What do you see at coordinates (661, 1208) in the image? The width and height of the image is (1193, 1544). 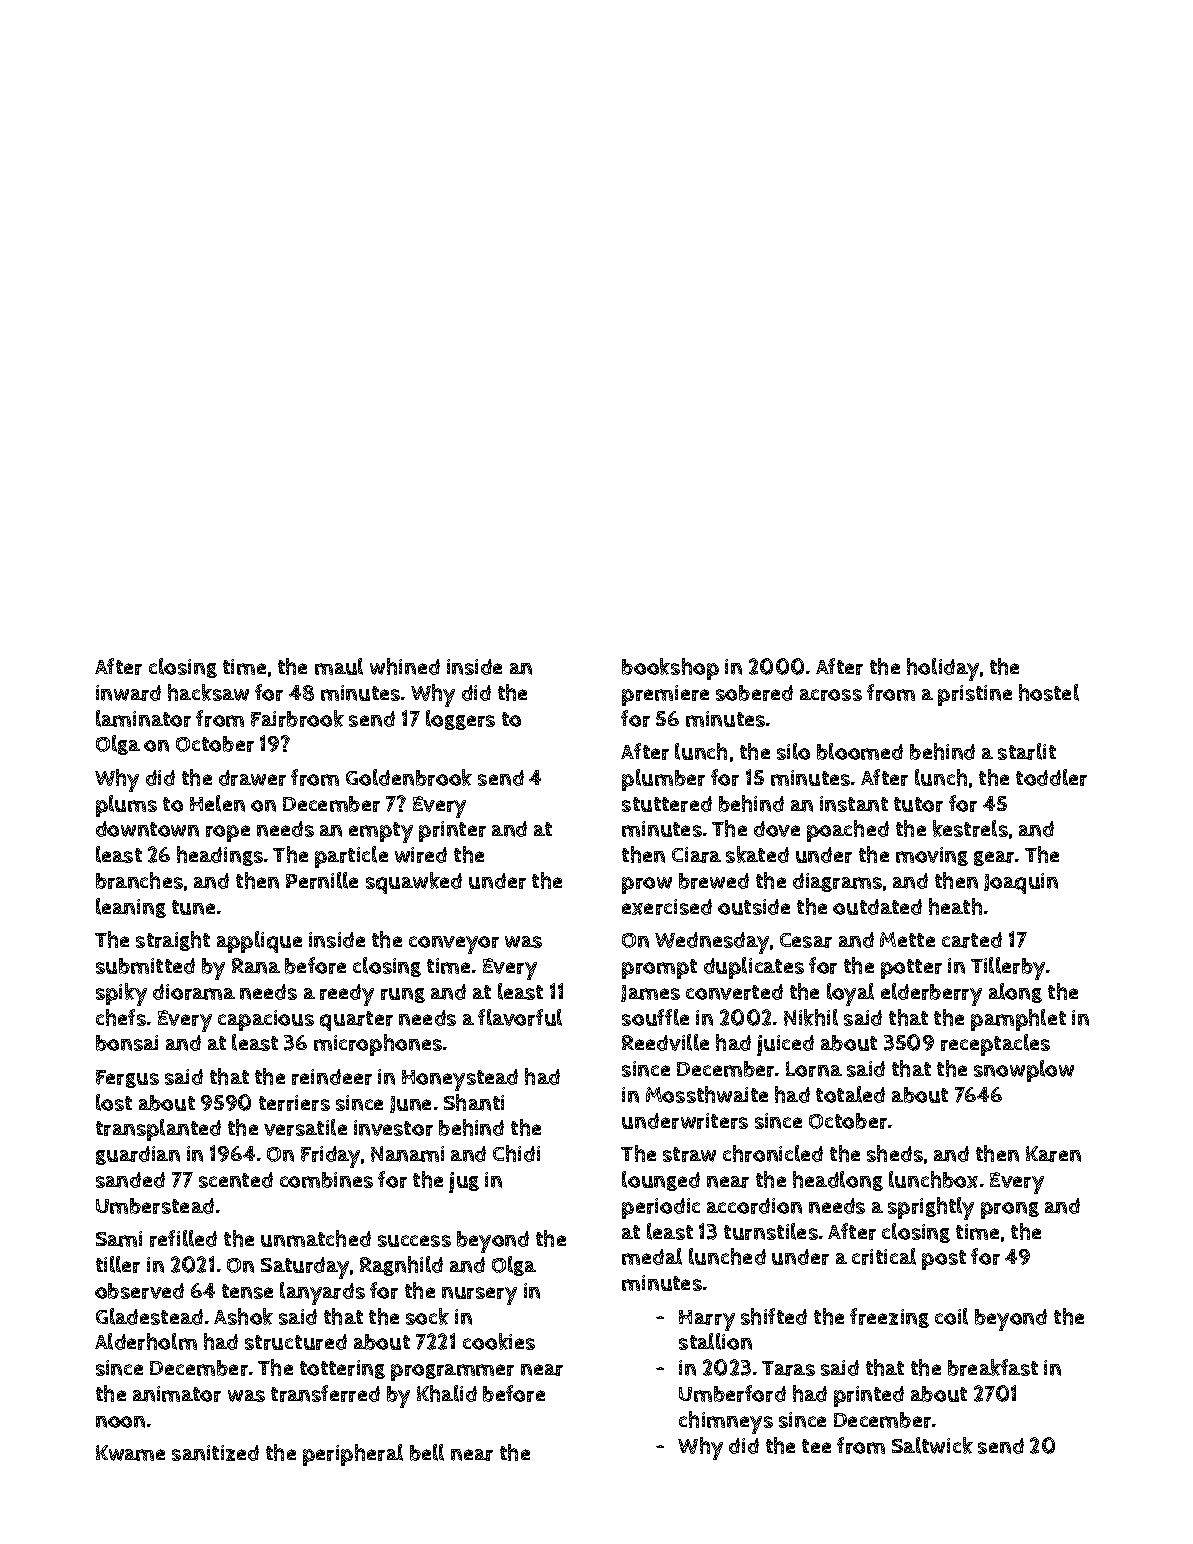 I see `periodic` at bounding box center [661, 1208].
